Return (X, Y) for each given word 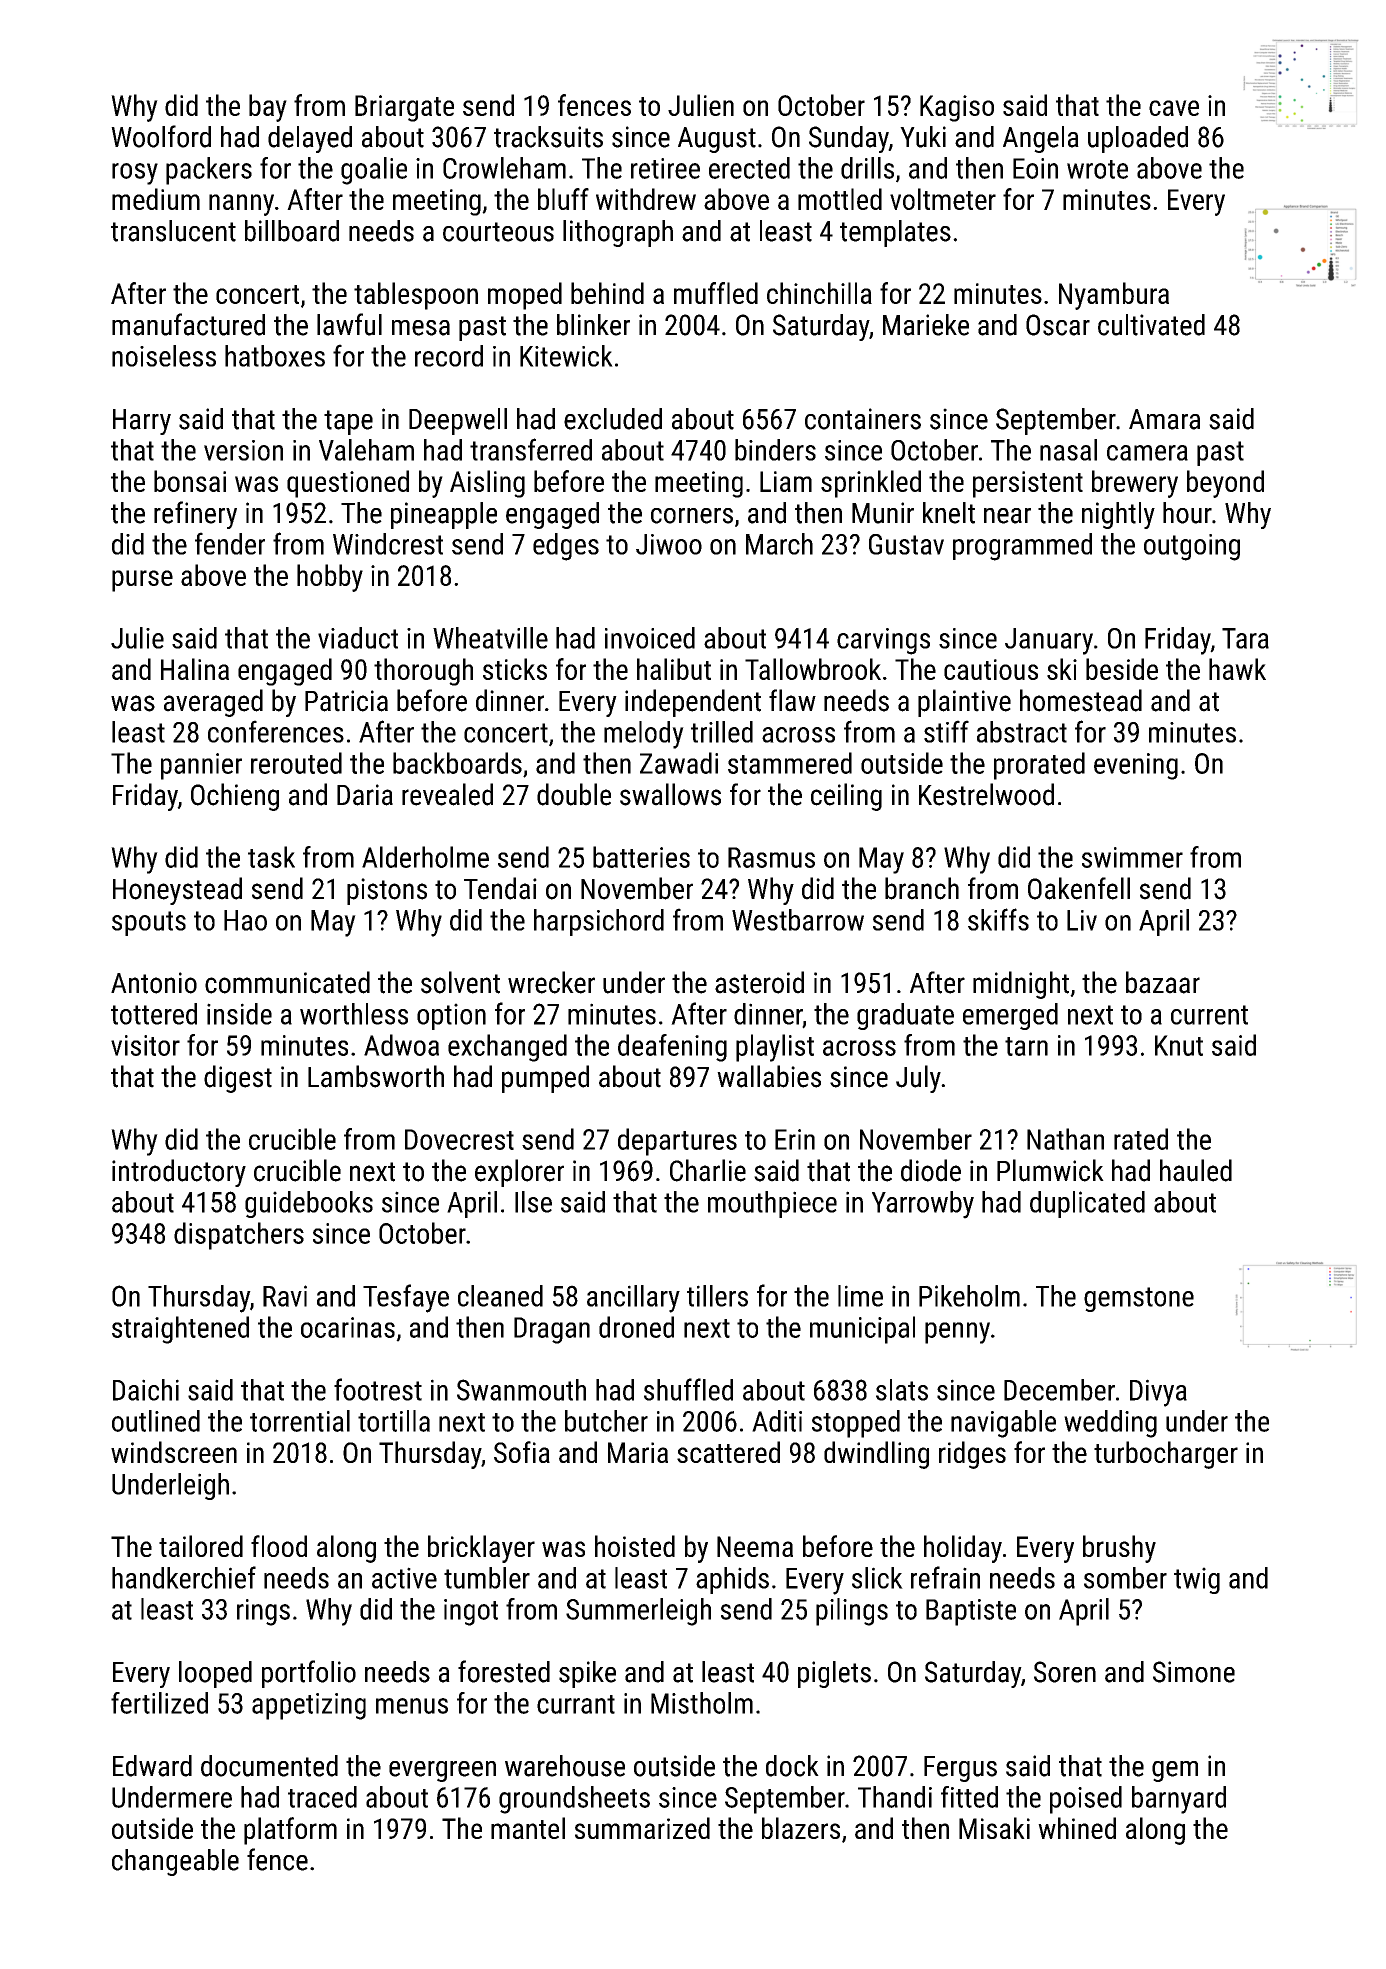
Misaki (994, 1828)
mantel (528, 1828)
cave (1174, 108)
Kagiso (957, 108)
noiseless (164, 356)
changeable (175, 1862)
